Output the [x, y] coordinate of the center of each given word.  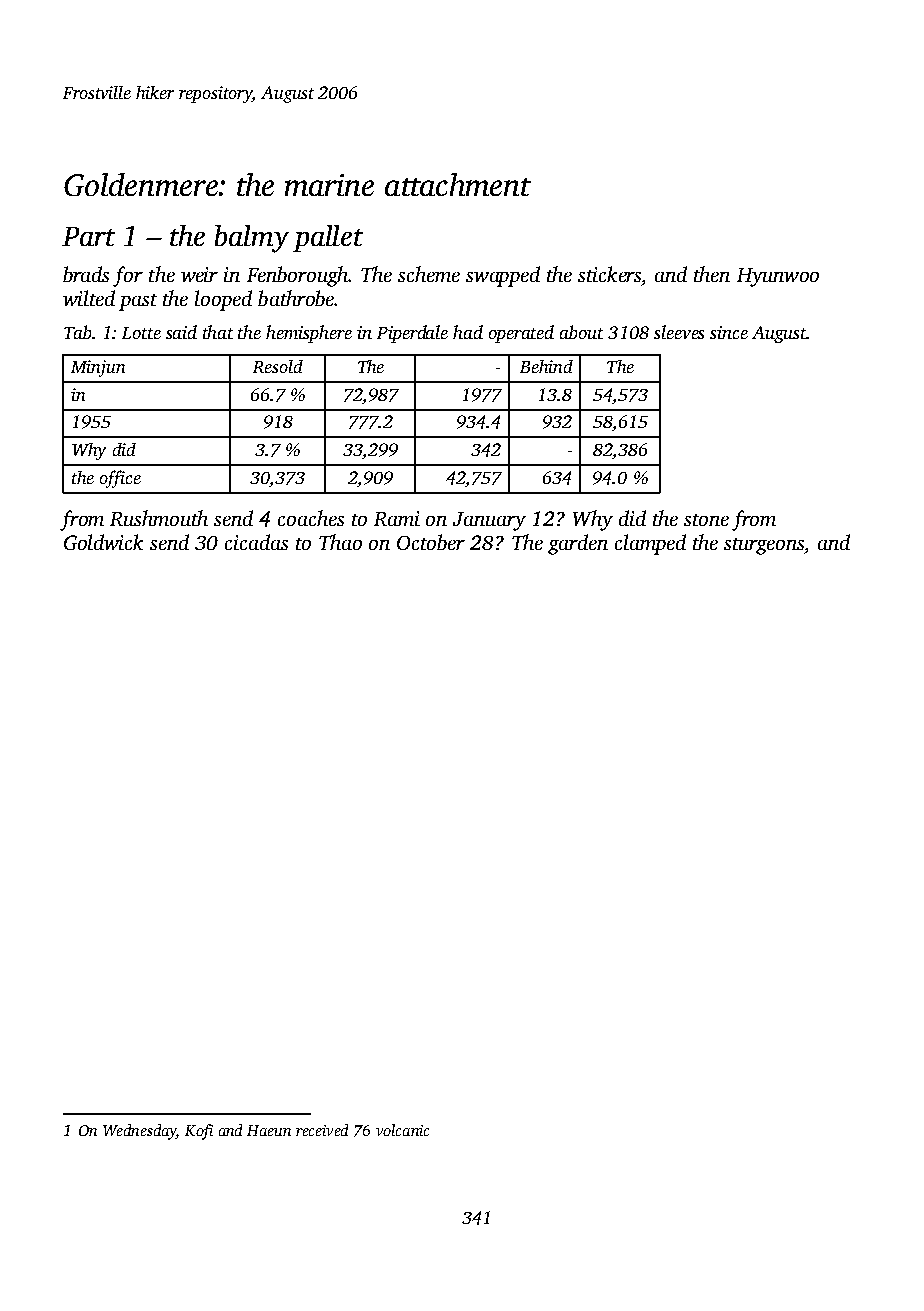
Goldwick [103, 542]
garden [578, 544]
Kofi [199, 1132]
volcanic [402, 1130]
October [431, 542]
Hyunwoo [778, 277]
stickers [609, 274]
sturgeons [764, 546]
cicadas [256, 542]
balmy [252, 239]
